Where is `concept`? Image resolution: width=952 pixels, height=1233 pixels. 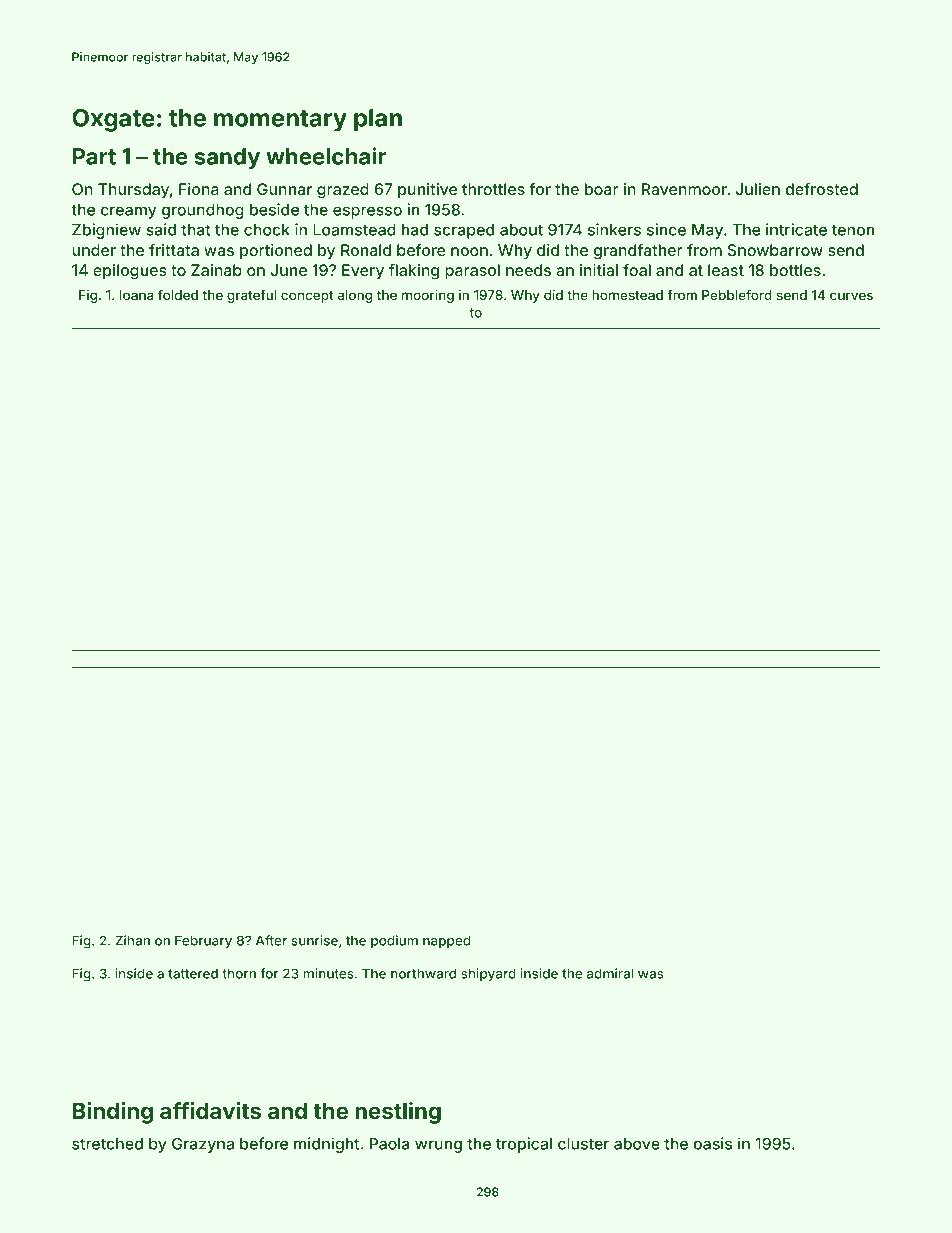 concept is located at coordinates (307, 297).
